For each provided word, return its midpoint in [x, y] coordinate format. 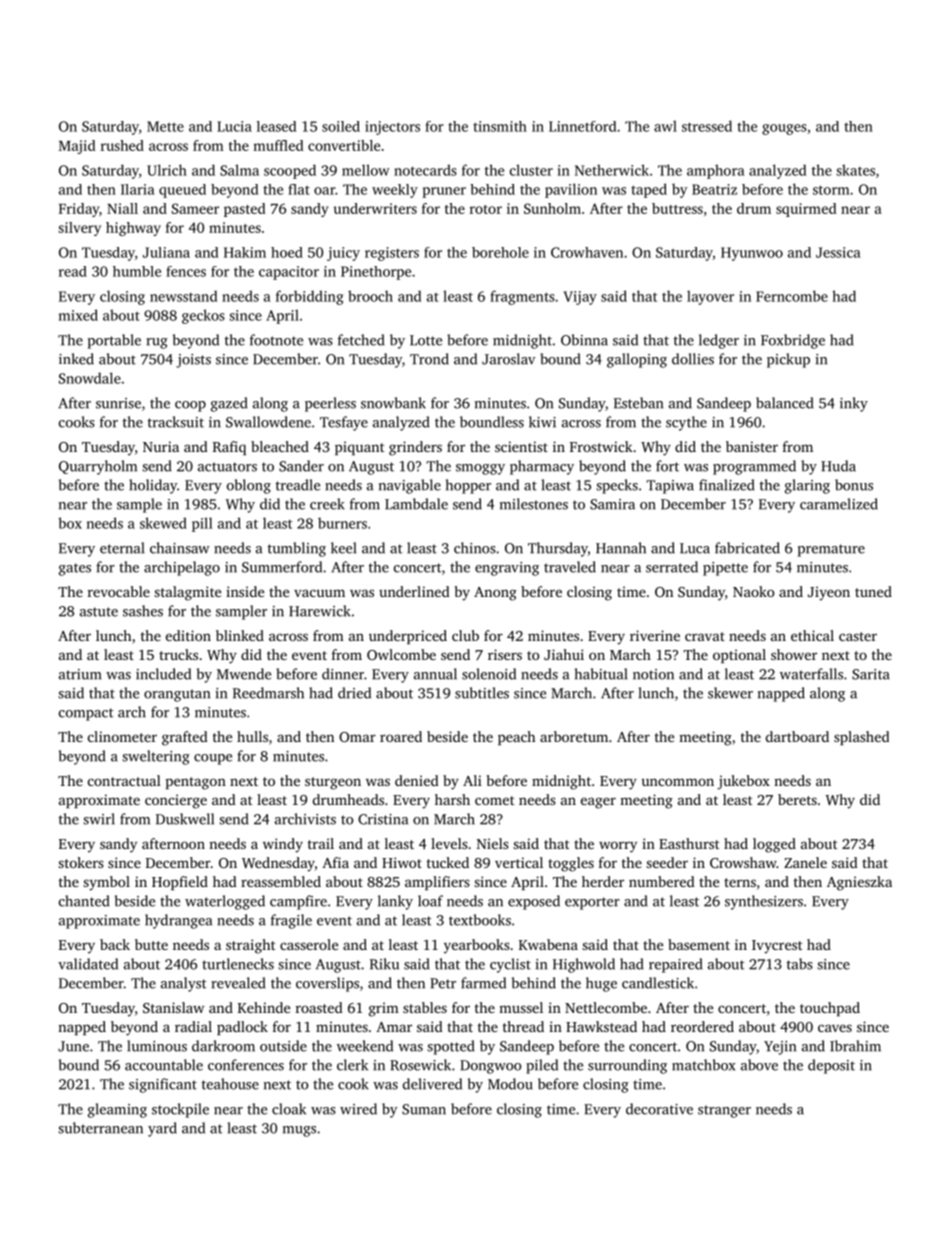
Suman [424, 1109]
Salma [239, 170]
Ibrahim [855, 1046]
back [115, 944]
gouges [784, 129]
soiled [341, 126]
